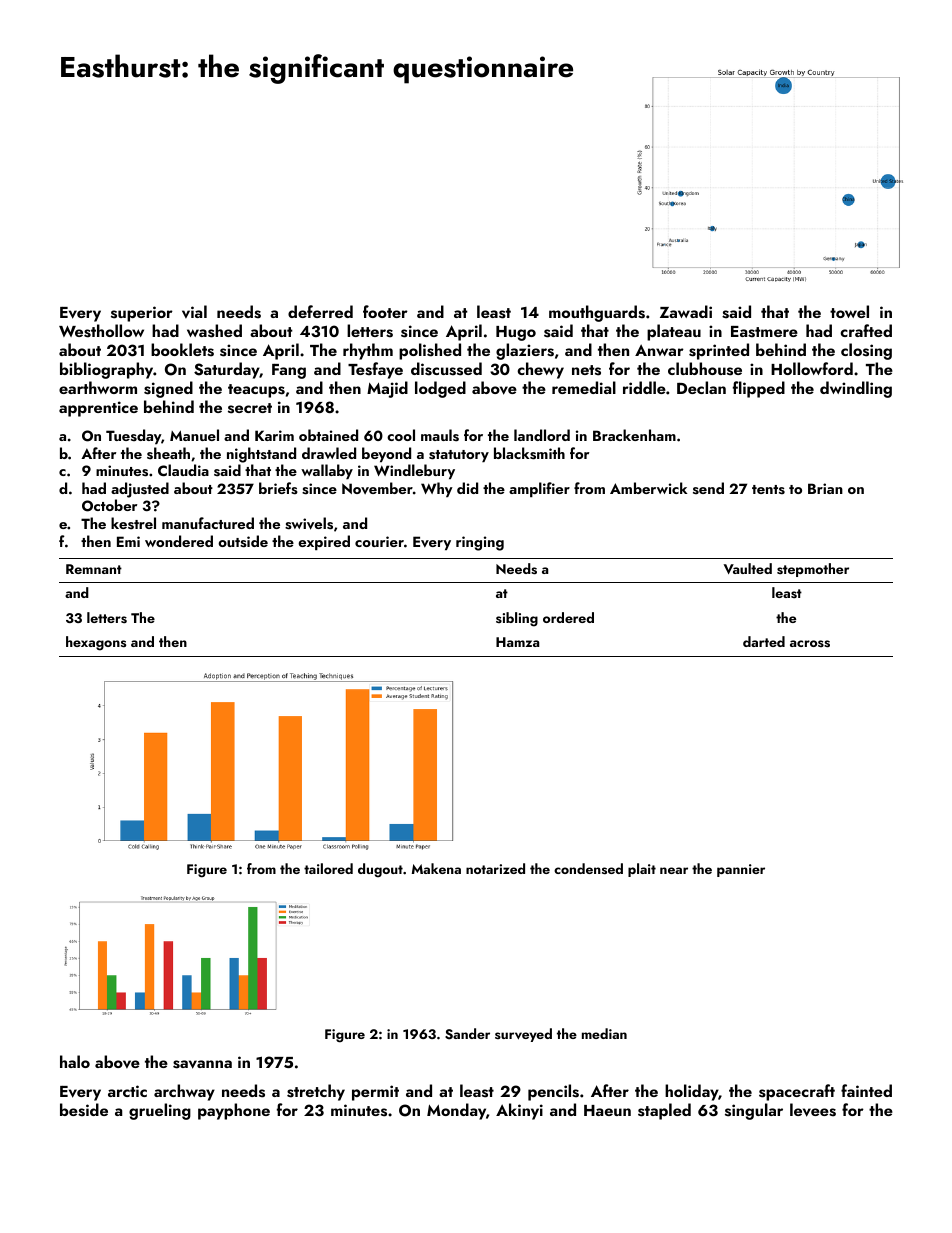  Describe the element at coordinates (764, 641) in the screenshot. I see `darted` at that location.
